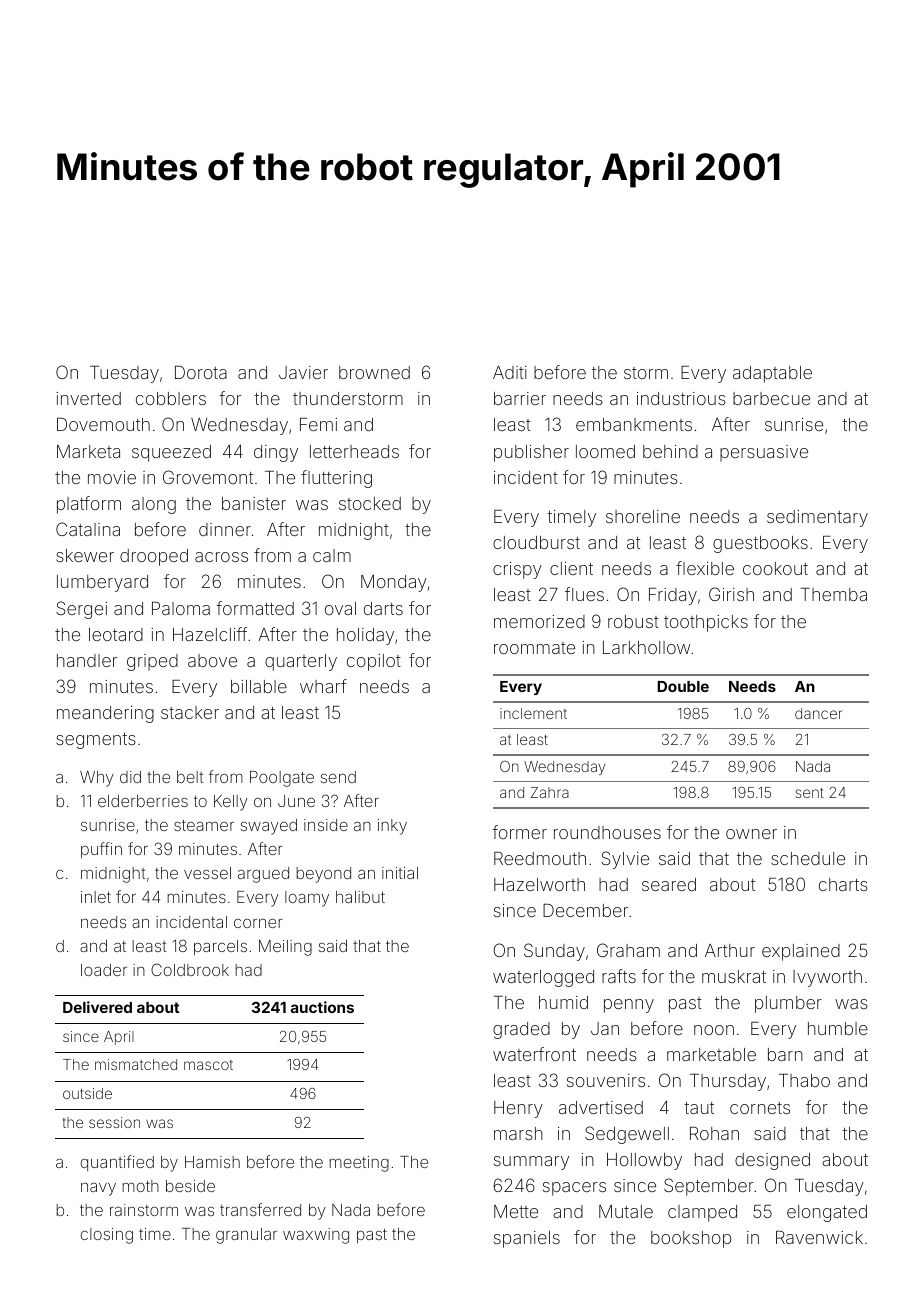 The width and height of the image is (924, 1311). What do you see at coordinates (819, 1237) in the image?
I see `Ravenwick` at bounding box center [819, 1237].
